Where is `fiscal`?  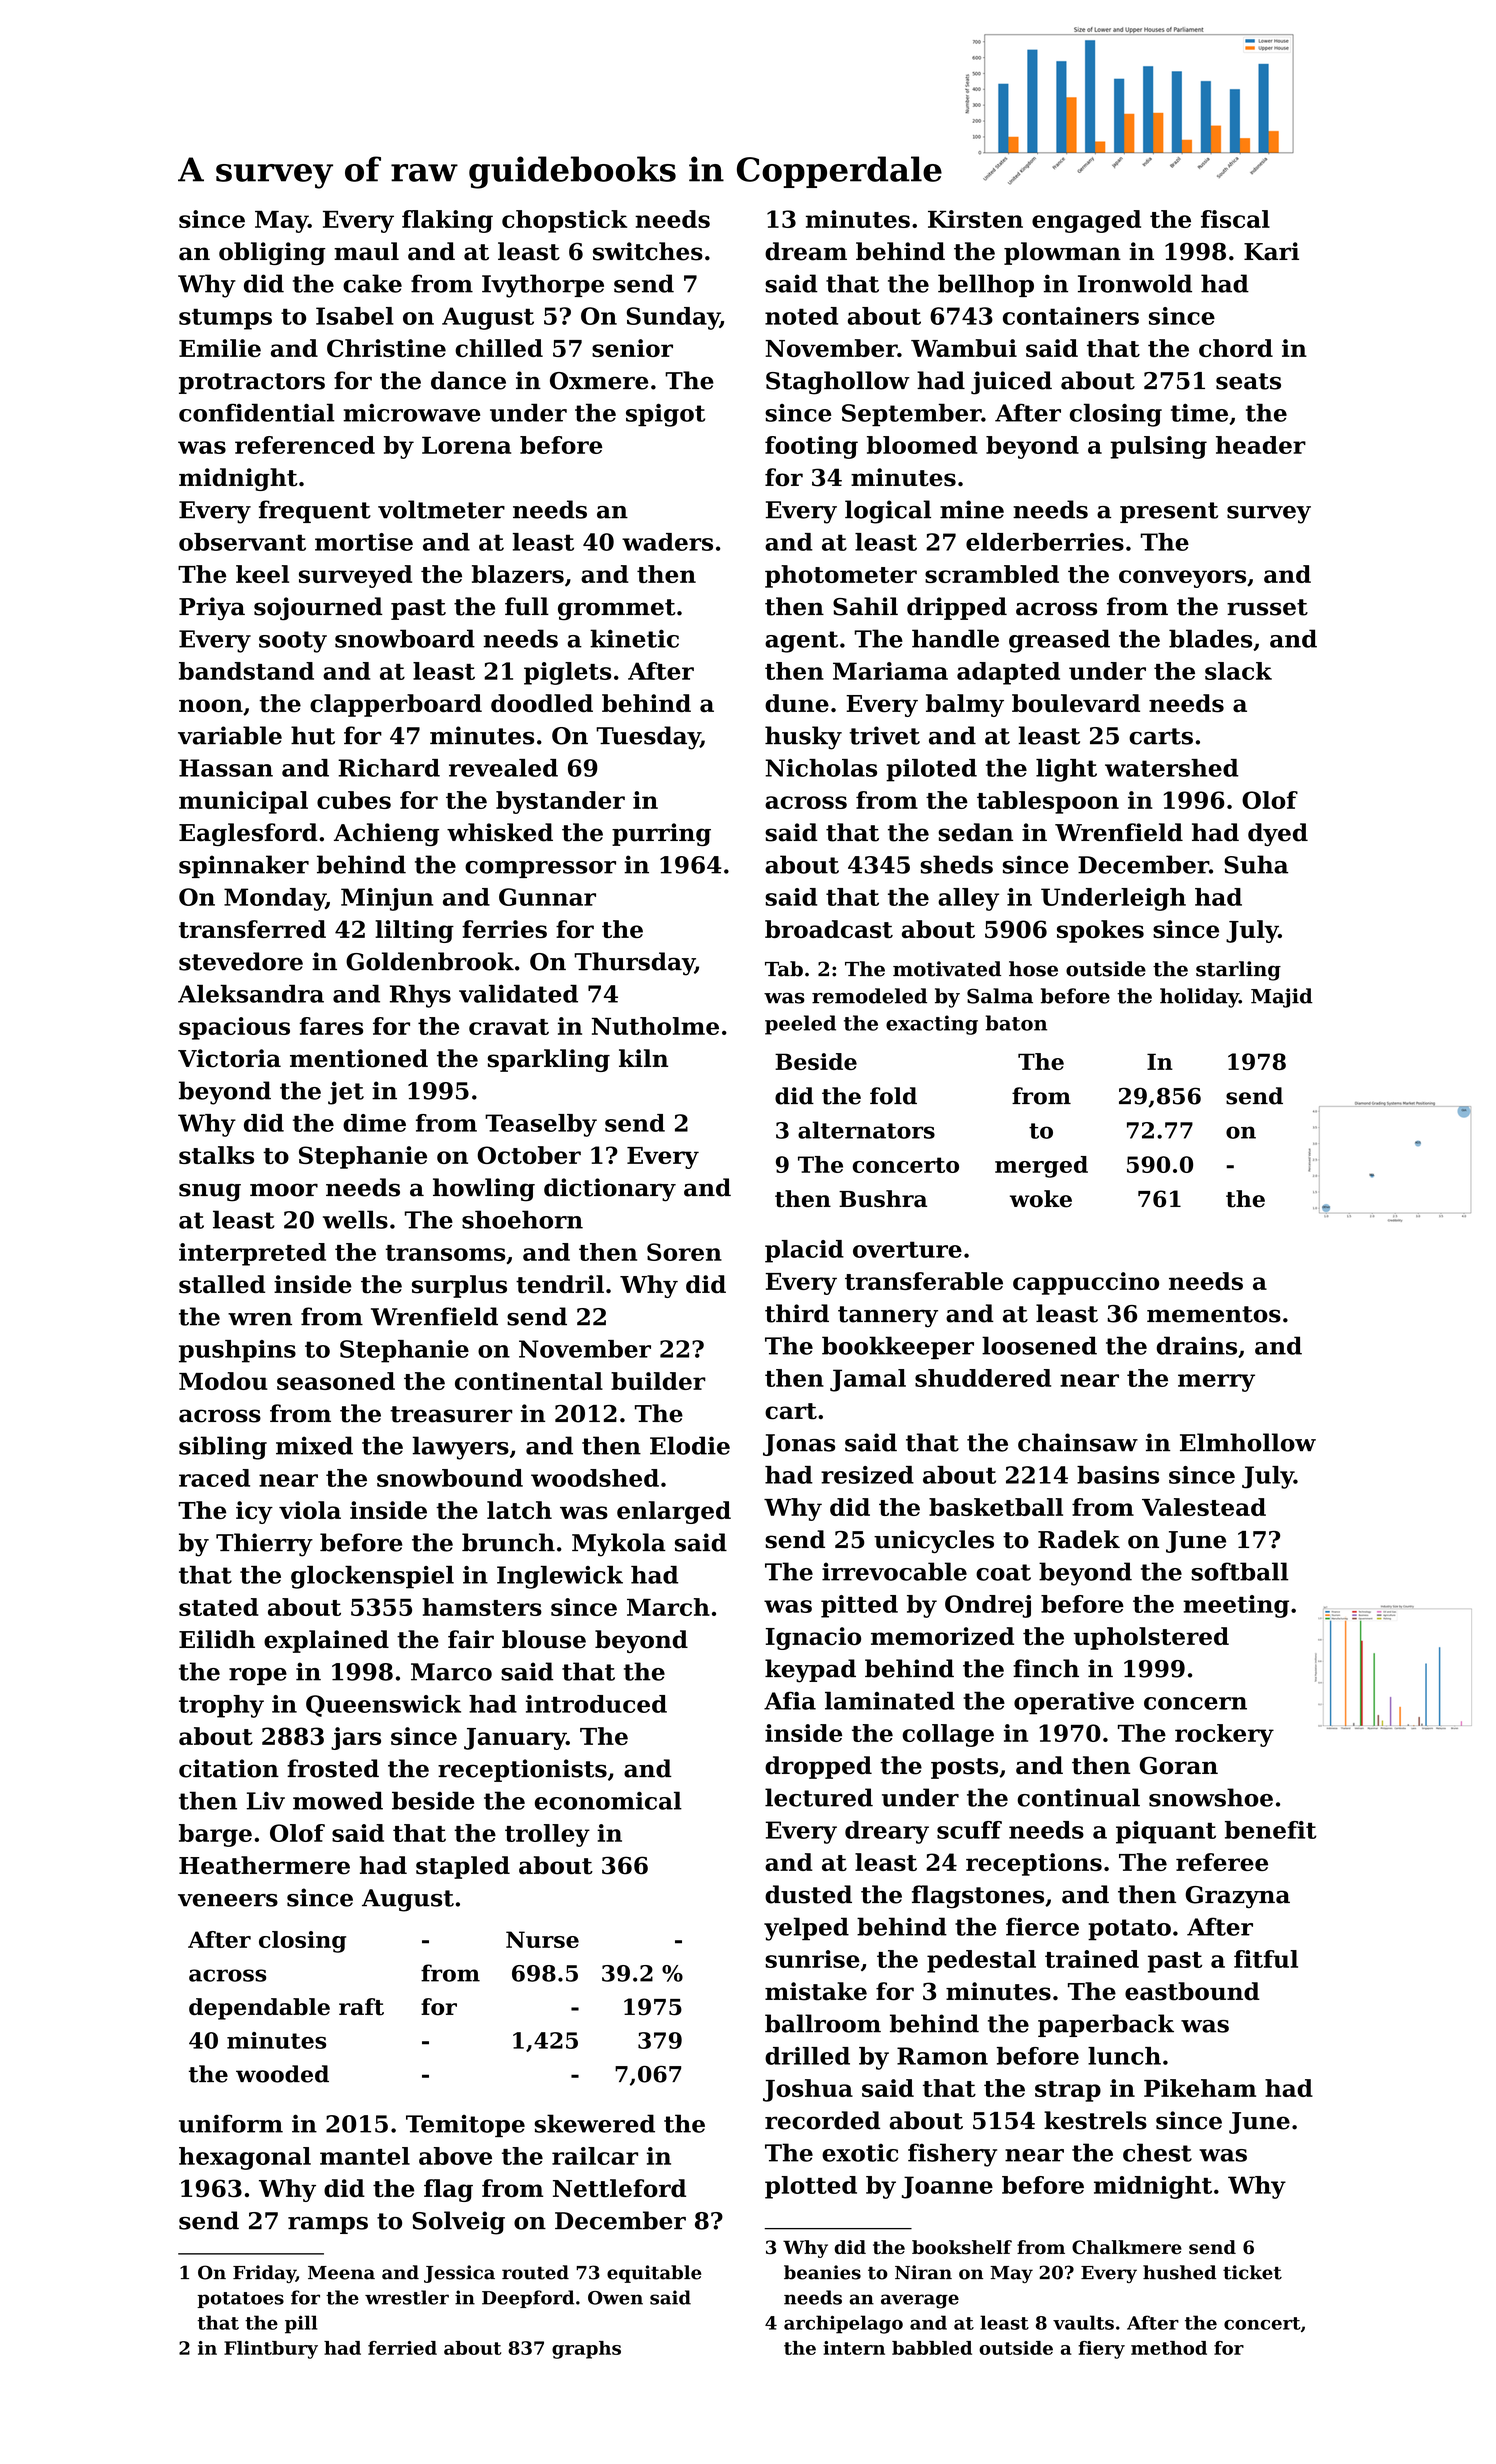
fiscal is located at coordinates (1235, 219).
